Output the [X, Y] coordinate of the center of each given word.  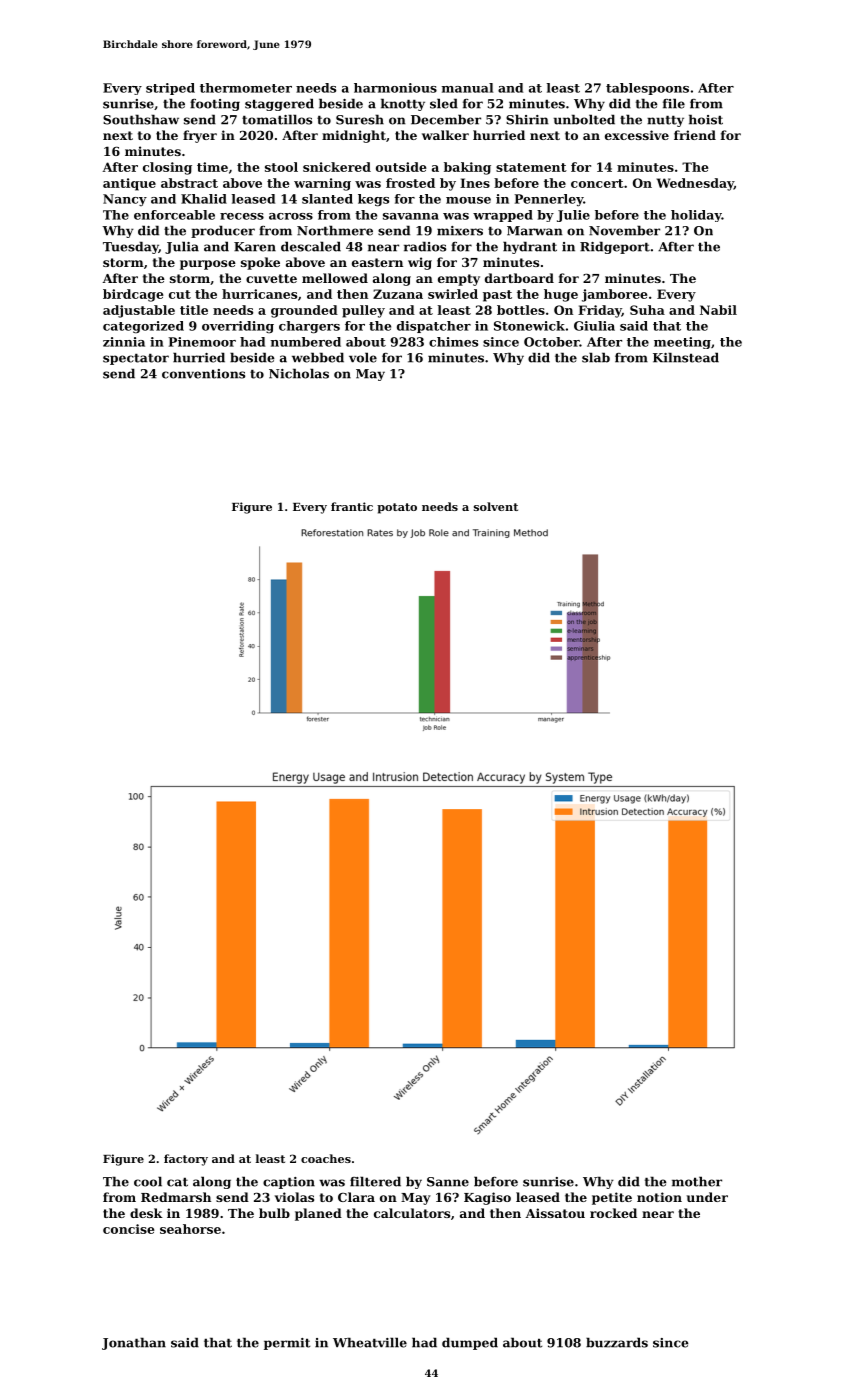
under [707, 1197]
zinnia [124, 342]
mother [697, 1181]
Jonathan [134, 1343]
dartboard [519, 278]
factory [186, 1160]
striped [170, 89]
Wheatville [370, 1342]
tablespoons [647, 89]
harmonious [395, 88]
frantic [352, 506]
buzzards [617, 1342]
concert [597, 183]
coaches [326, 1158]
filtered [375, 1181]
